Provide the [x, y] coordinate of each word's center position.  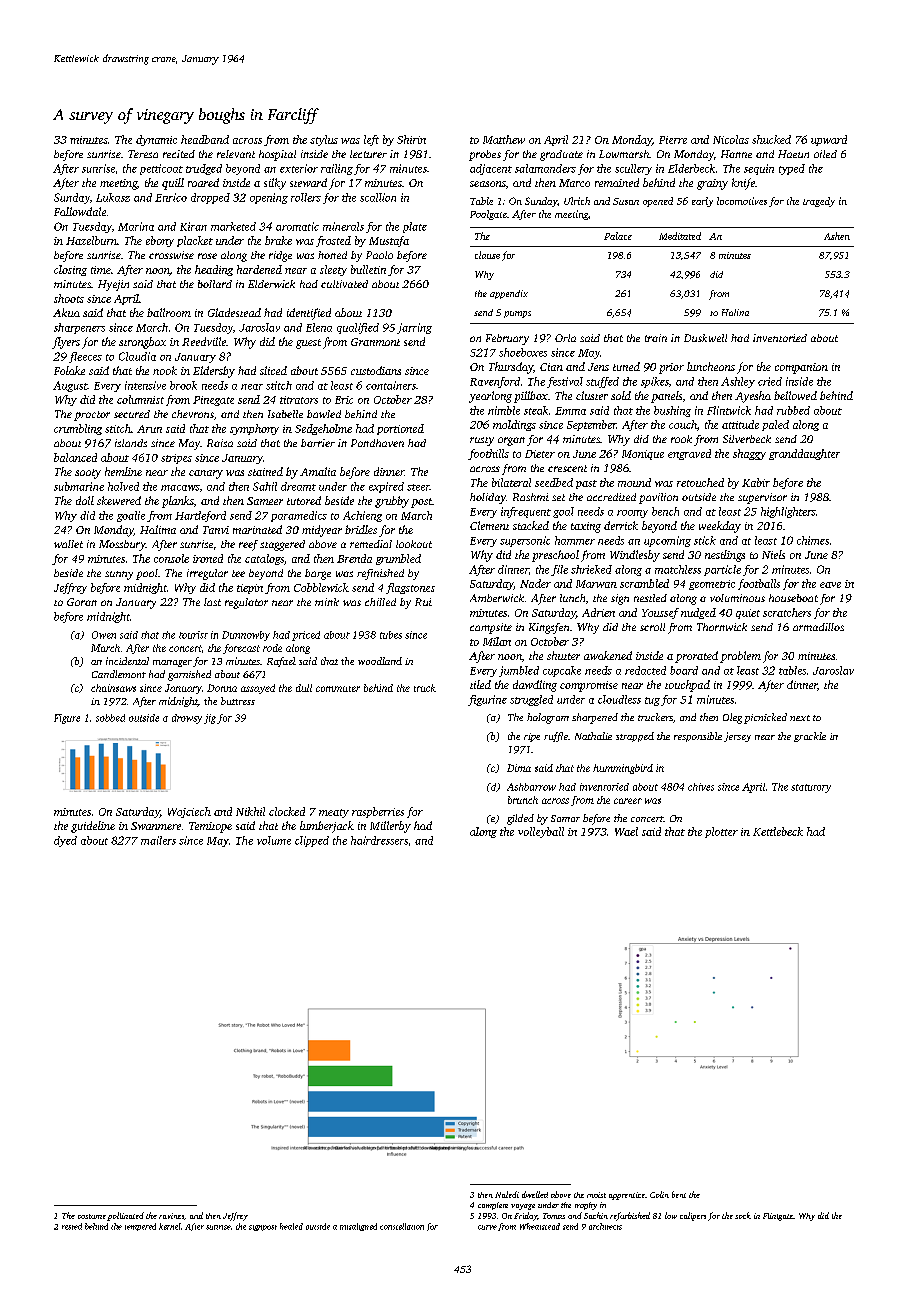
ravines [171, 1216]
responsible [698, 737]
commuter [338, 689]
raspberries [378, 812]
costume [92, 1216]
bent [679, 1194]
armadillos [818, 627]
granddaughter [804, 454]
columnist [140, 399]
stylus [324, 140]
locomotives [742, 201]
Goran [82, 602]
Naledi [507, 1194]
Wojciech [189, 812]
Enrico [171, 197]
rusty [482, 441]
